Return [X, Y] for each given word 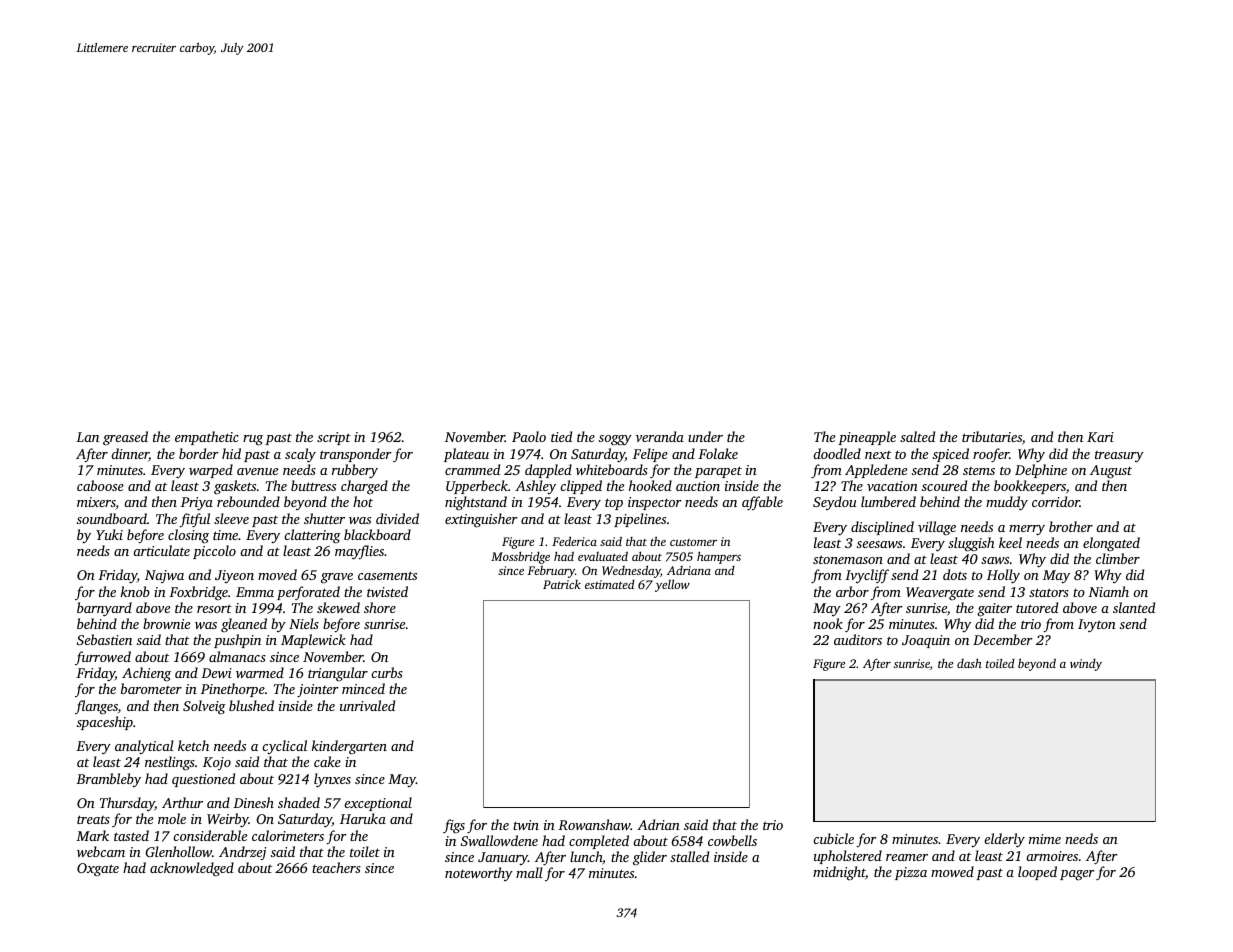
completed [599, 842]
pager [1077, 875]
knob [135, 591]
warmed [260, 672]
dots [955, 574]
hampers [719, 557]
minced [363, 688]
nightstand [476, 503]
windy [1086, 665]
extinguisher [481, 520]
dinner [130, 454]
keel [1010, 542]
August [1111, 471]
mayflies [359, 552]
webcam [101, 851]
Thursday [127, 804]
